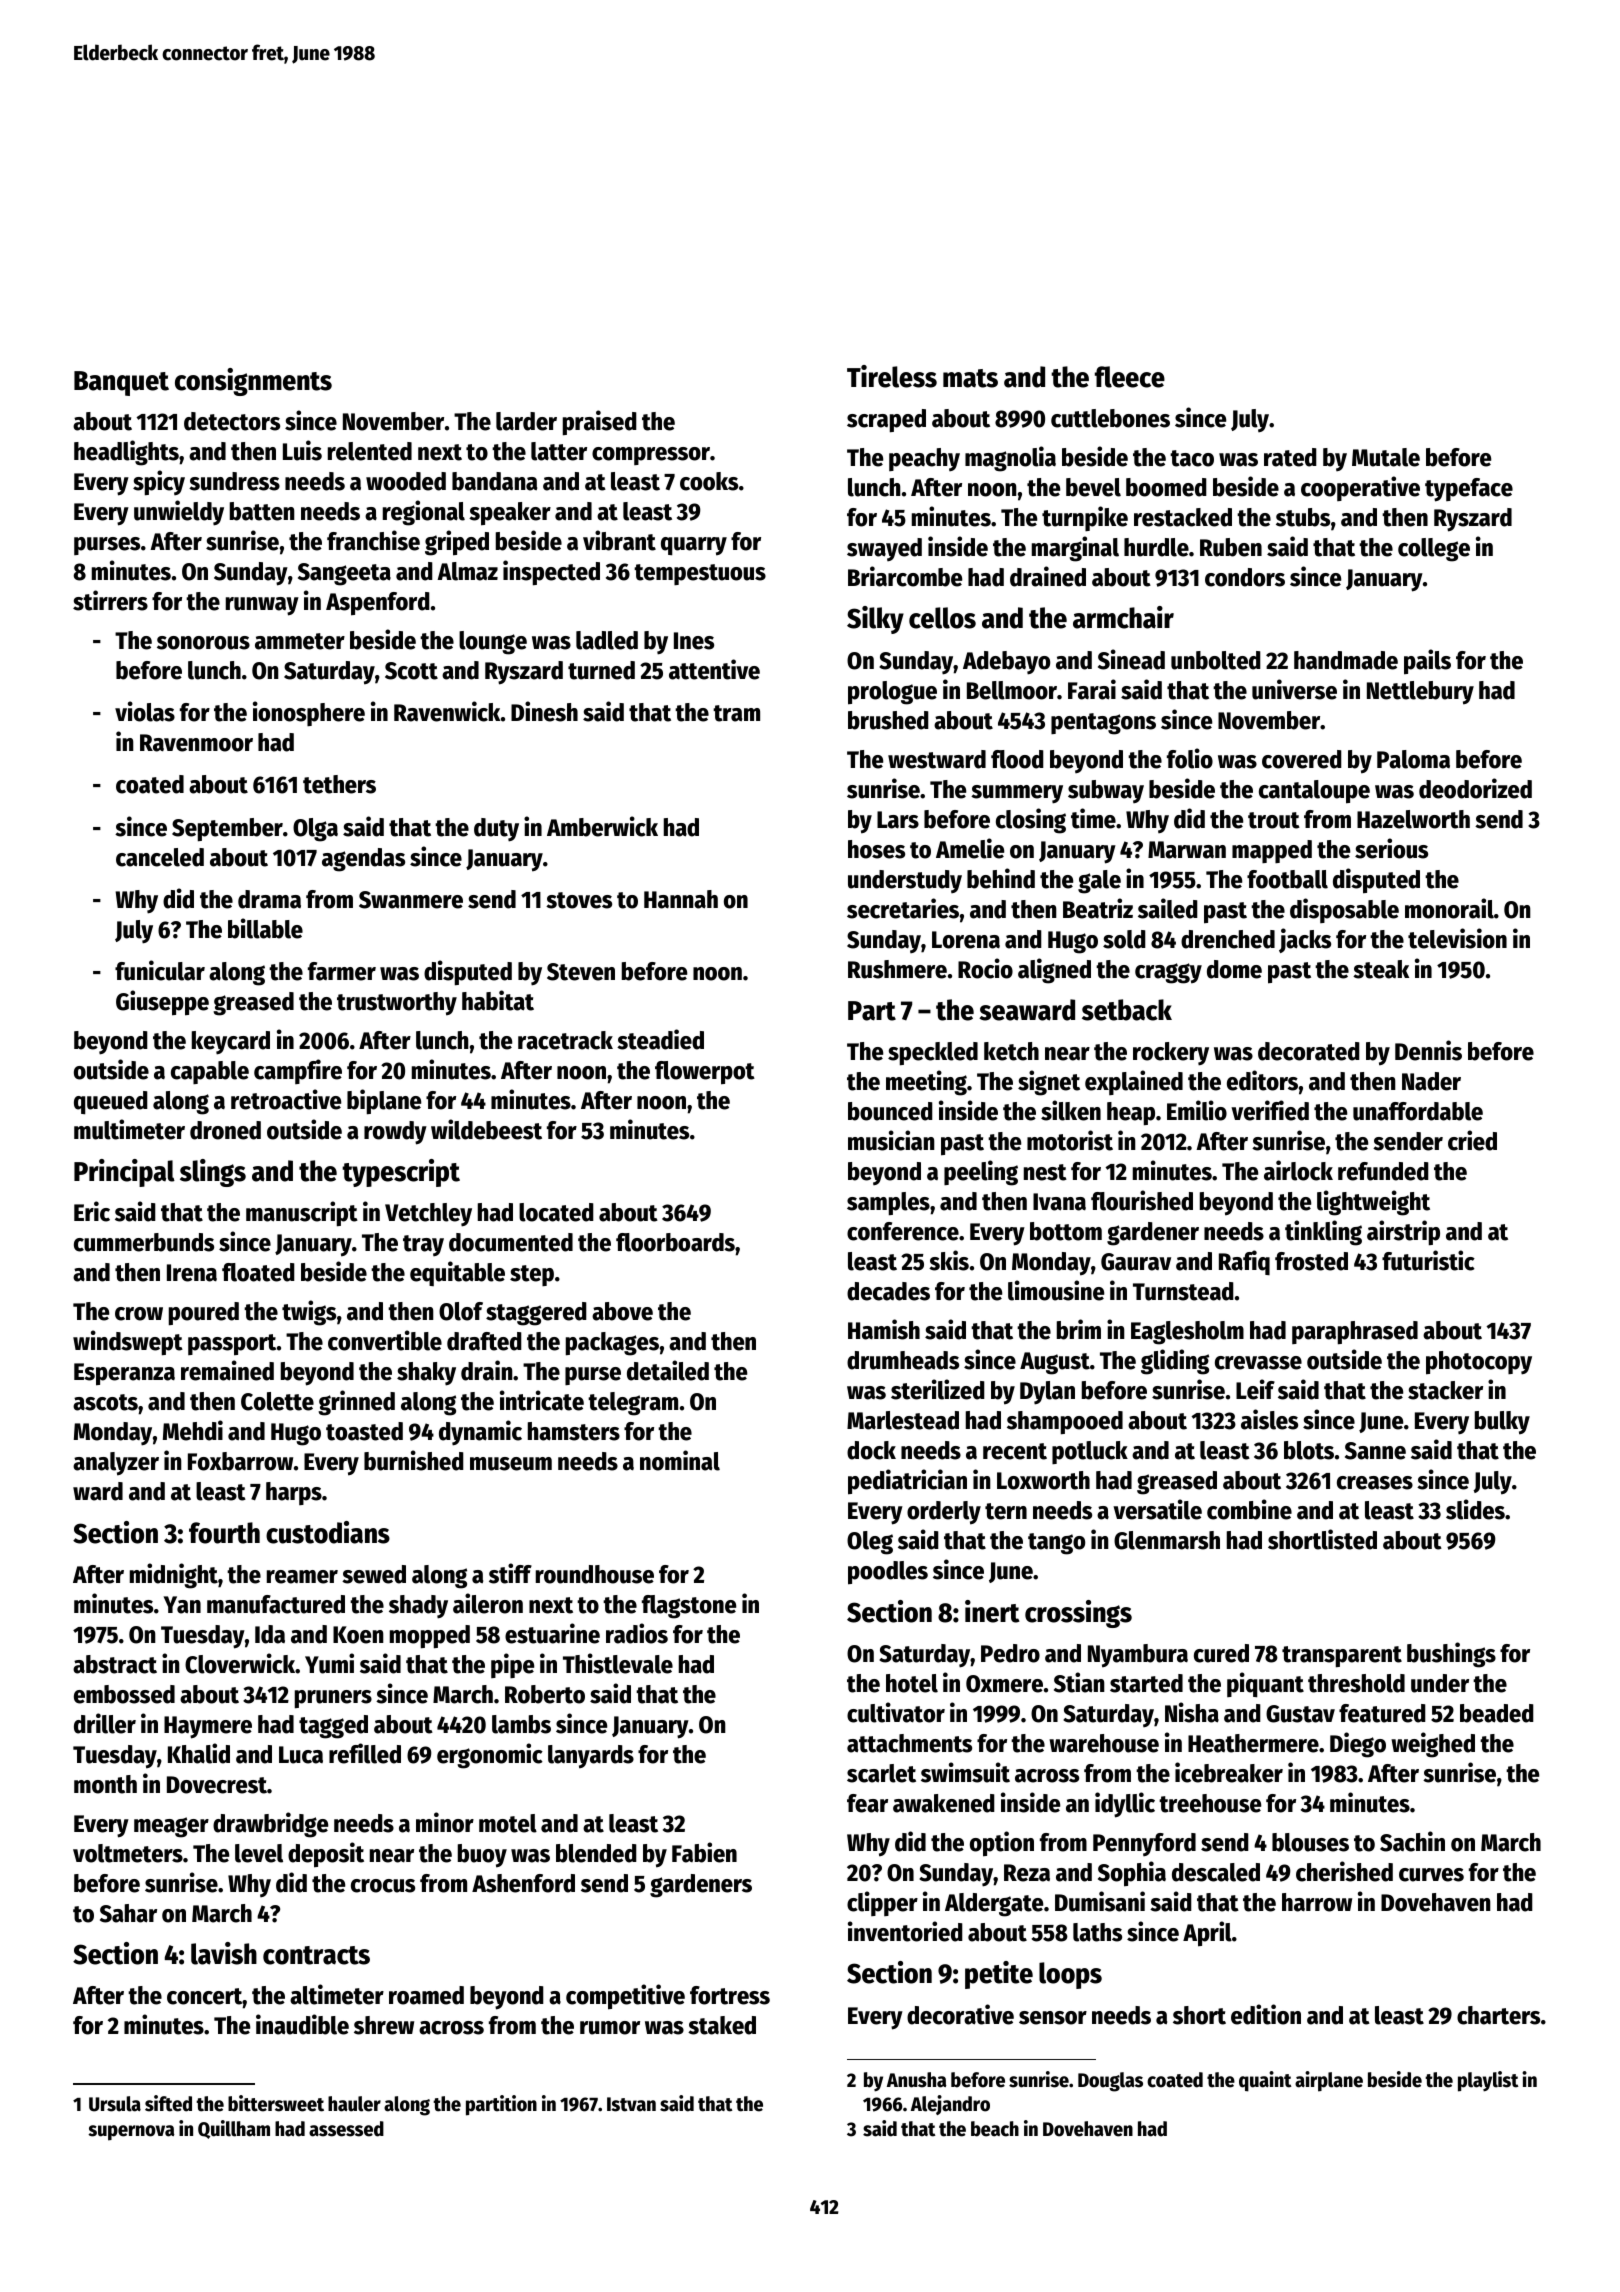  I want to click on custodians, so click(328, 1532).
